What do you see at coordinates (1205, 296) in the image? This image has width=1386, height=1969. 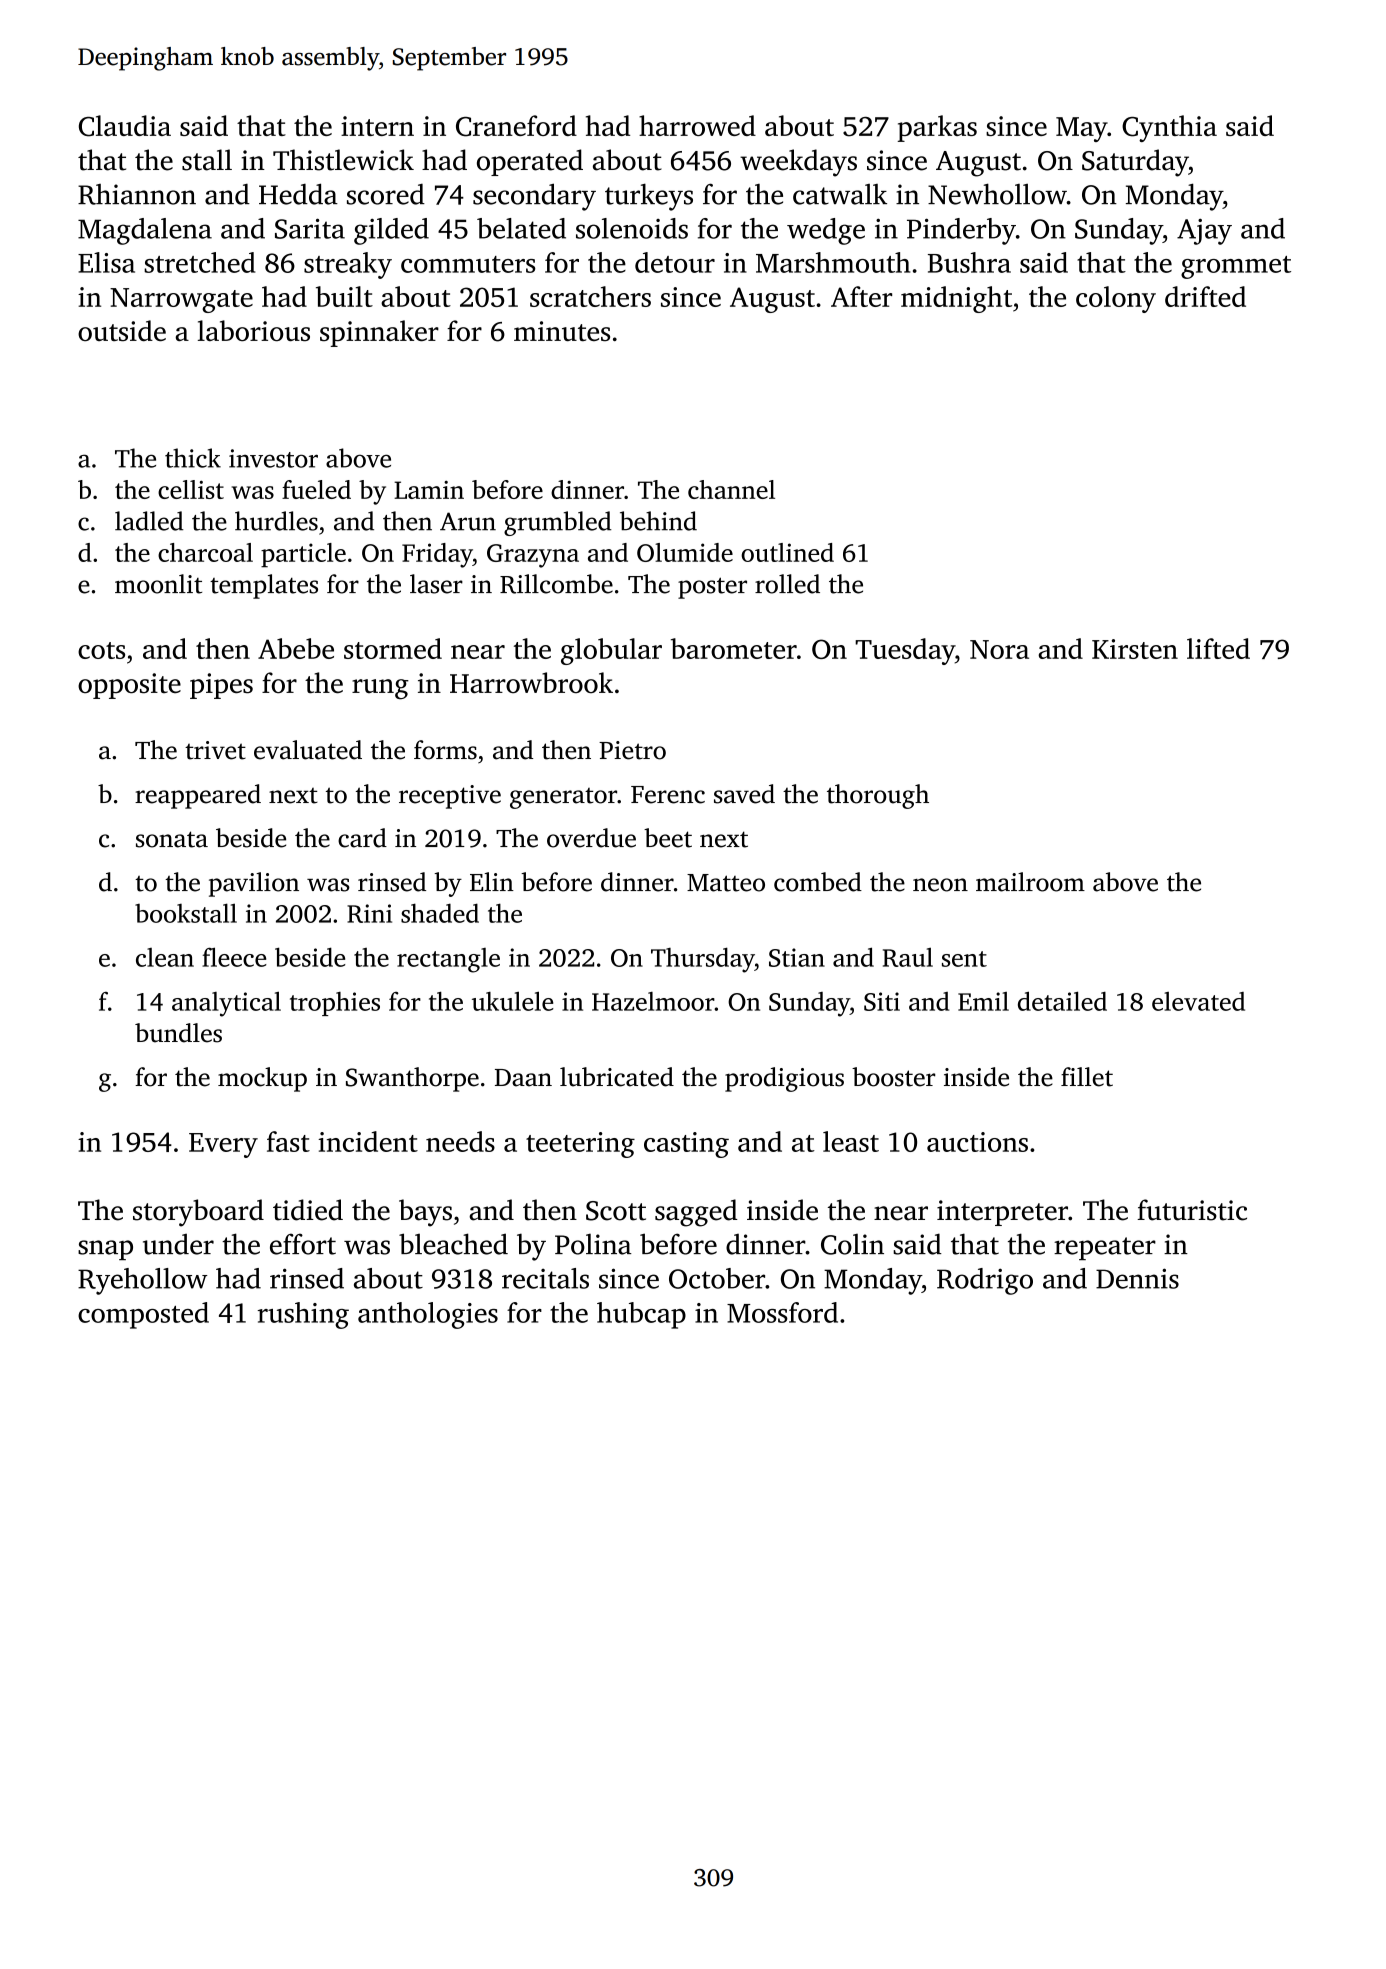 I see `drifted` at bounding box center [1205, 296].
